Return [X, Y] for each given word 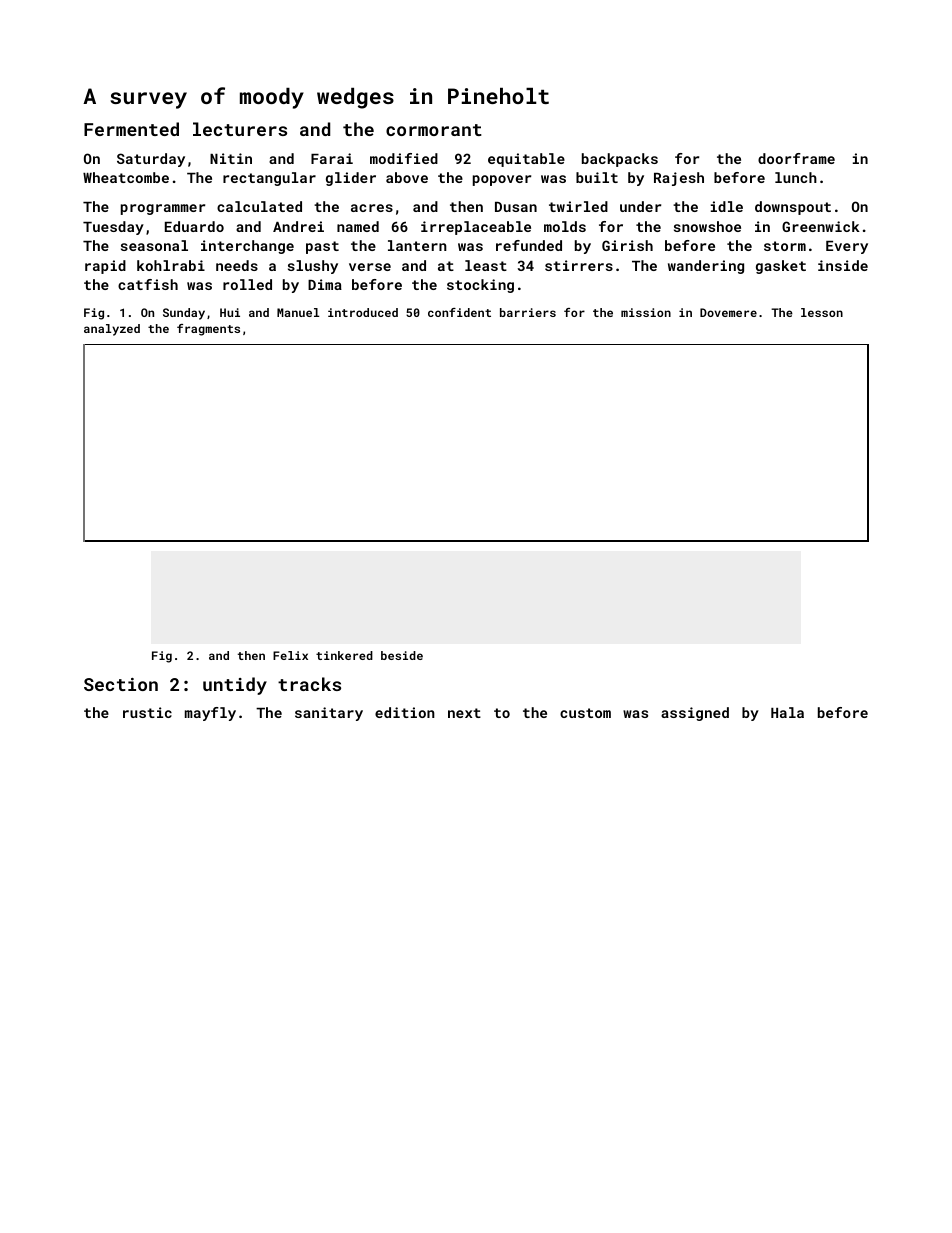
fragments [208, 330]
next [464, 713]
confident [459, 312]
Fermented [131, 129]
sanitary [329, 714]
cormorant [434, 130]
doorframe [796, 158]
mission [646, 312]
